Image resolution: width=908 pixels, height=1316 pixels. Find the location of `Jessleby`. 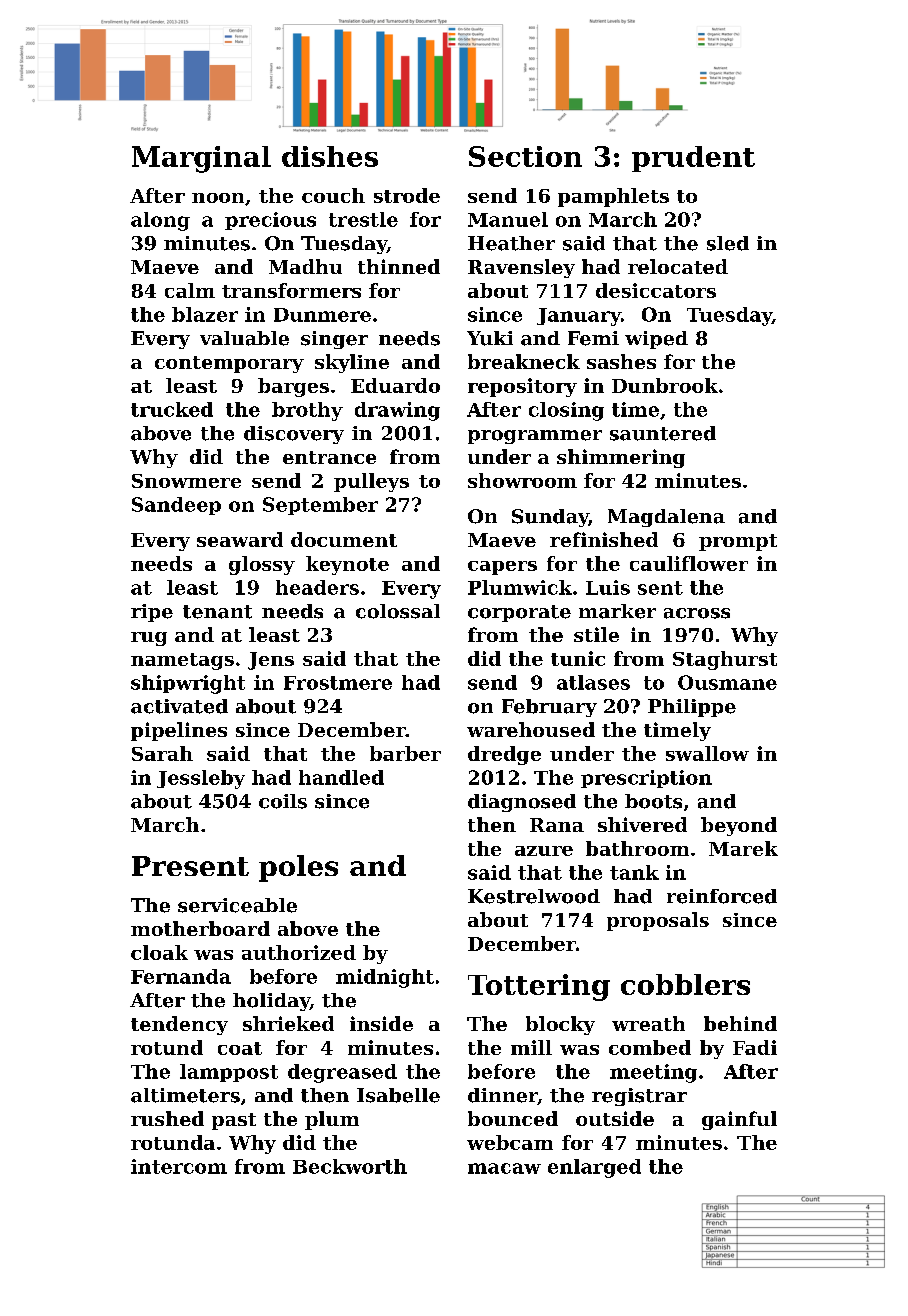

Jessleby is located at coordinates (201, 779).
